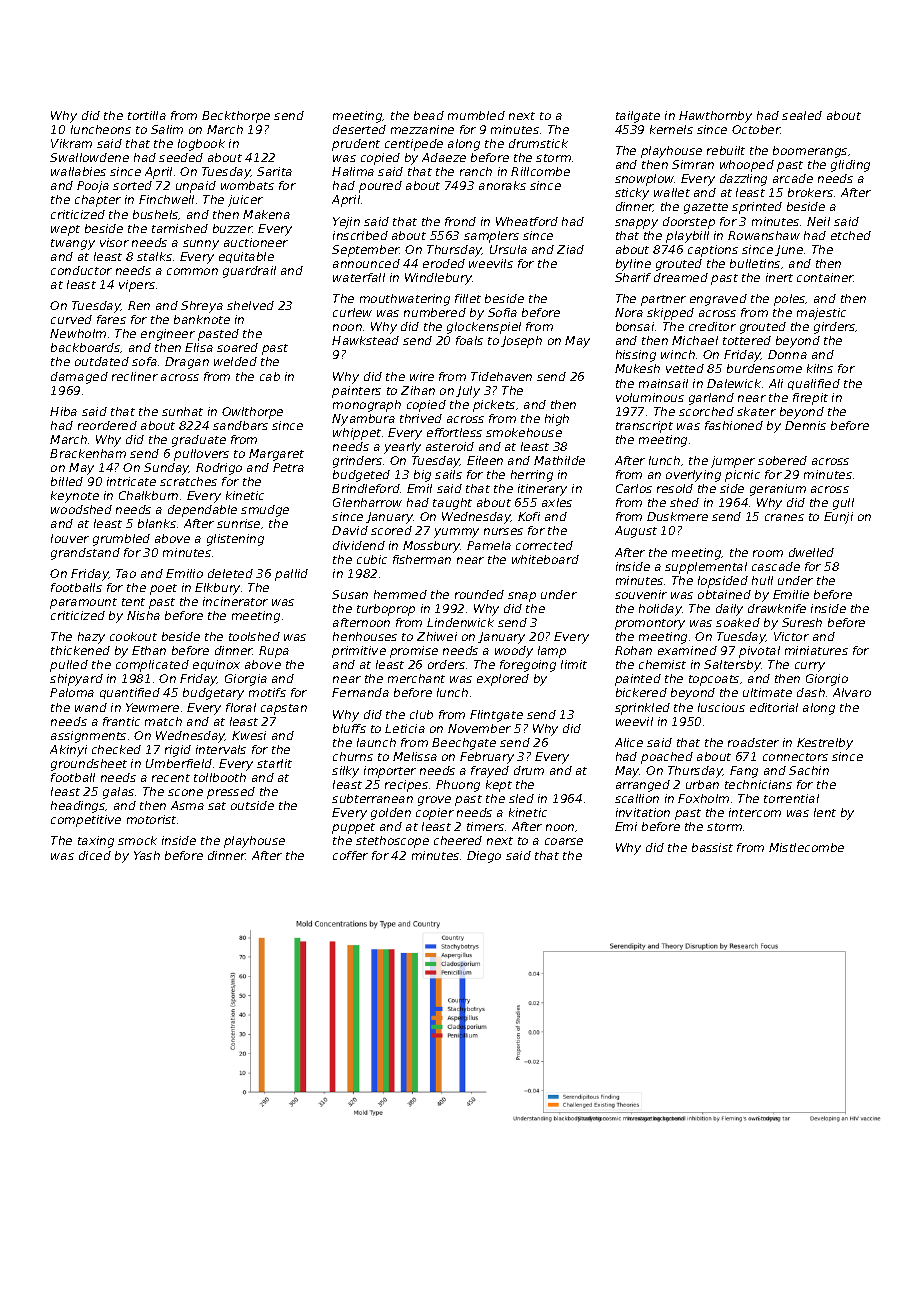  What do you see at coordinates (63, 411) in the screenshot?
I see `Hiba` at bounding box center [63, 411].
